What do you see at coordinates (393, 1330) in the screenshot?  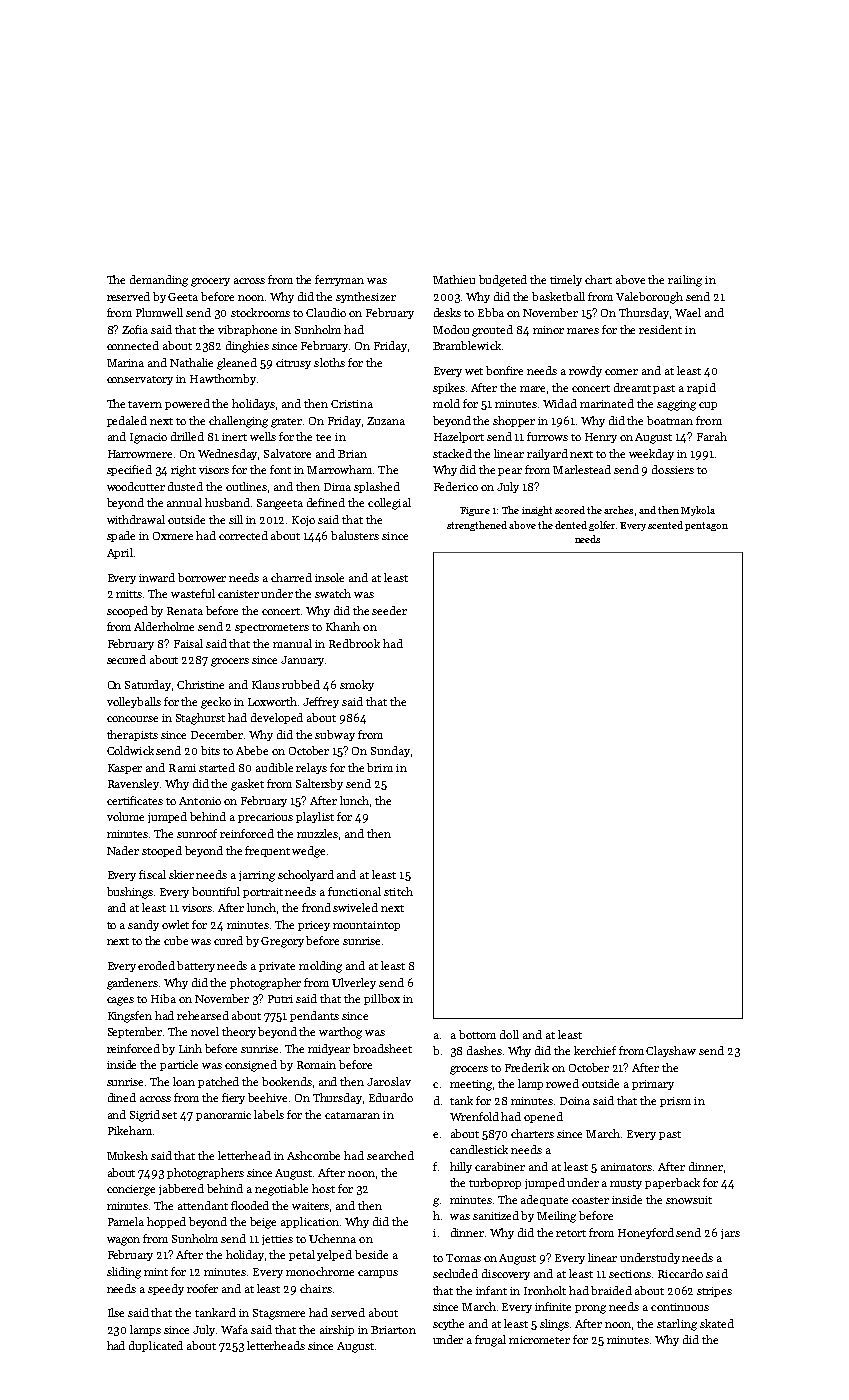 I see `Briarton` at bounding box center [393, 1330].
